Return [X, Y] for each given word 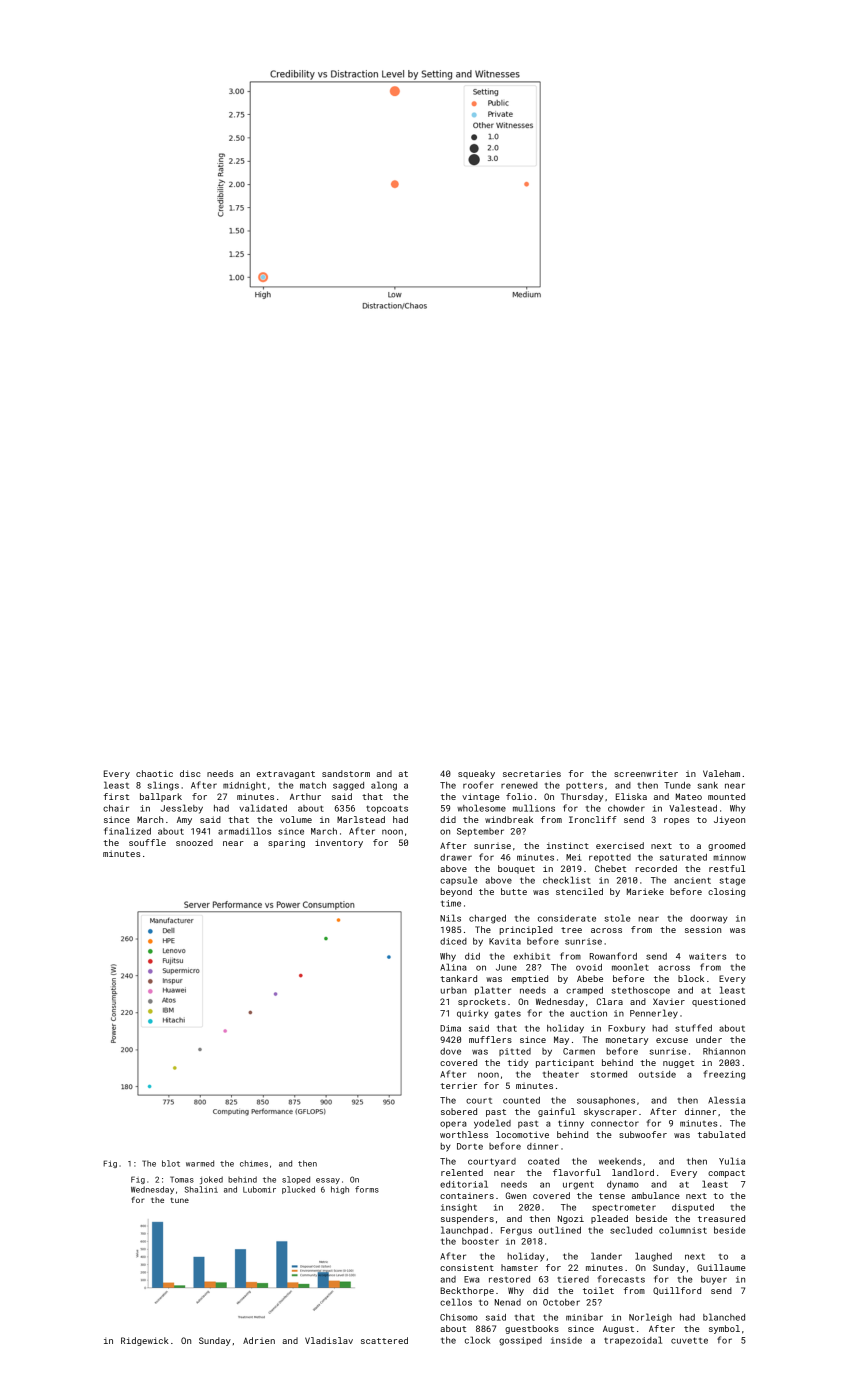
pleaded [609, 1219]
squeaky [476, 774]
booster [480, 1241]
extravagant [286, 775]
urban [454, 990]
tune [180, 1200]
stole [617, 918]
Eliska [631, 796]
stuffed [693, 1028]
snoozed [194, 842]
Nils [450, 918]
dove [450, 1051]
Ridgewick [145, 1341]
